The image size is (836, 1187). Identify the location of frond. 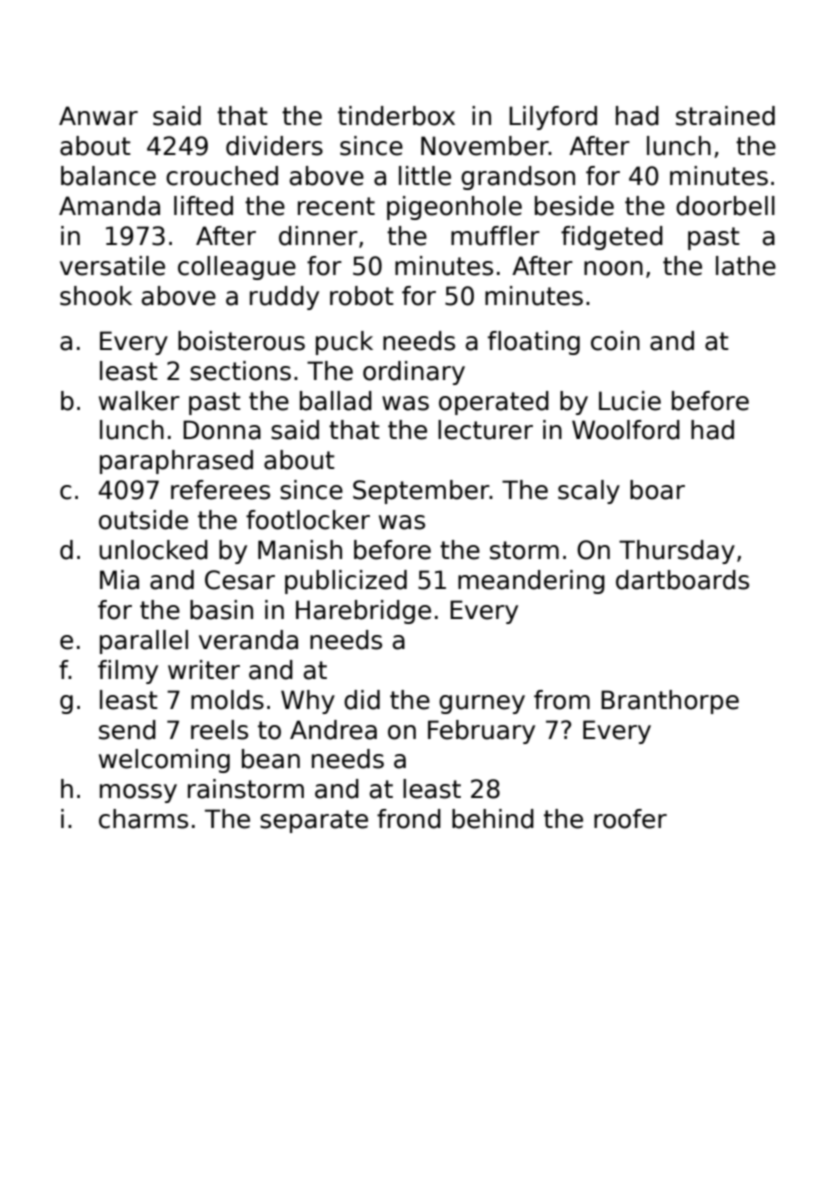
(409, 819).
